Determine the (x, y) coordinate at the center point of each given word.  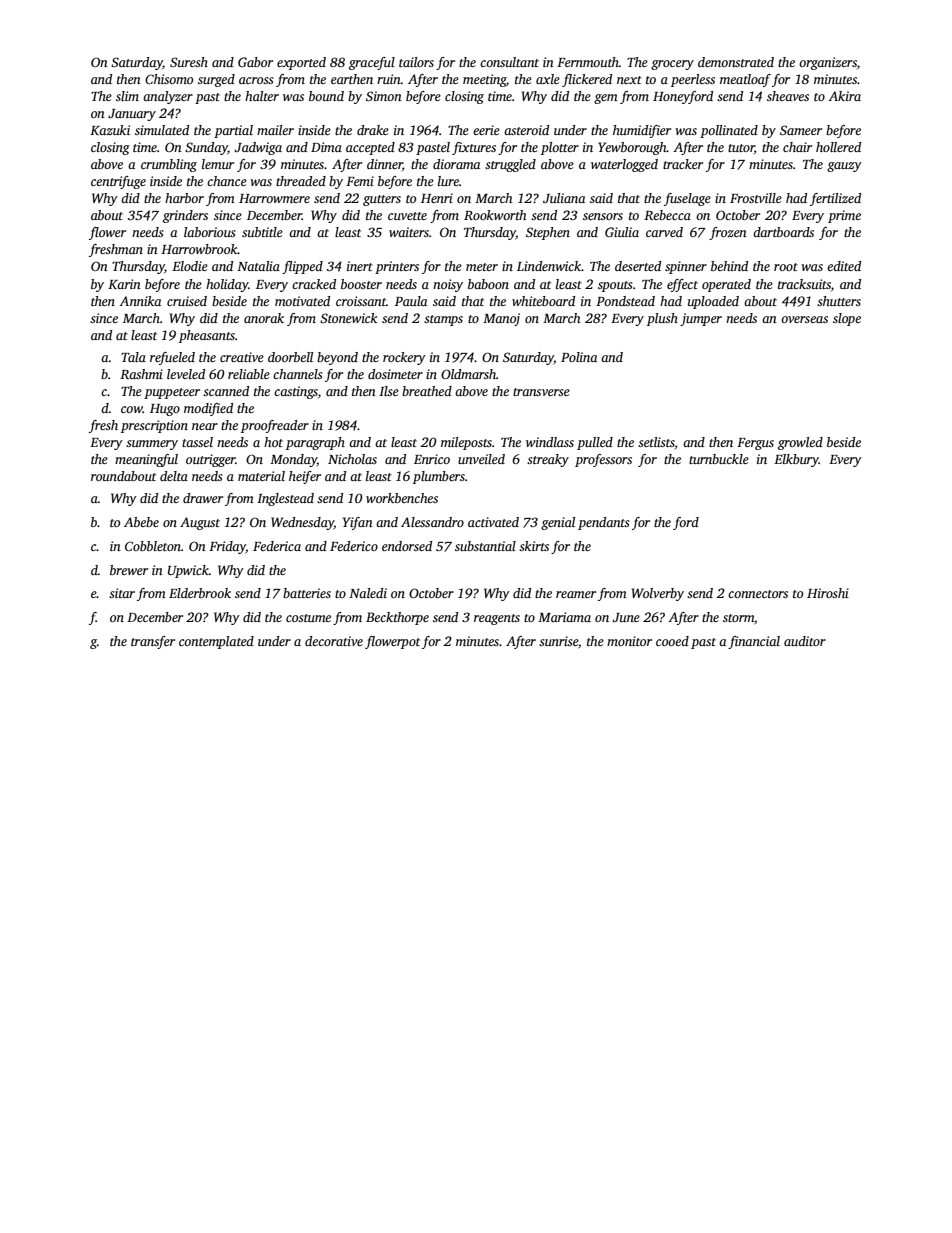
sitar (122, 593)
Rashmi (141, 374)
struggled (510, 165)
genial (558, 523)
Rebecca (667, 215)
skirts (534, 546)
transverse (541, 392)
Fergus (755, 444)
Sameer (801, 130)
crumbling (169, 165)
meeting (484, 80)
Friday (227, 547)
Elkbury (796, 460)
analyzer (168, 97)
